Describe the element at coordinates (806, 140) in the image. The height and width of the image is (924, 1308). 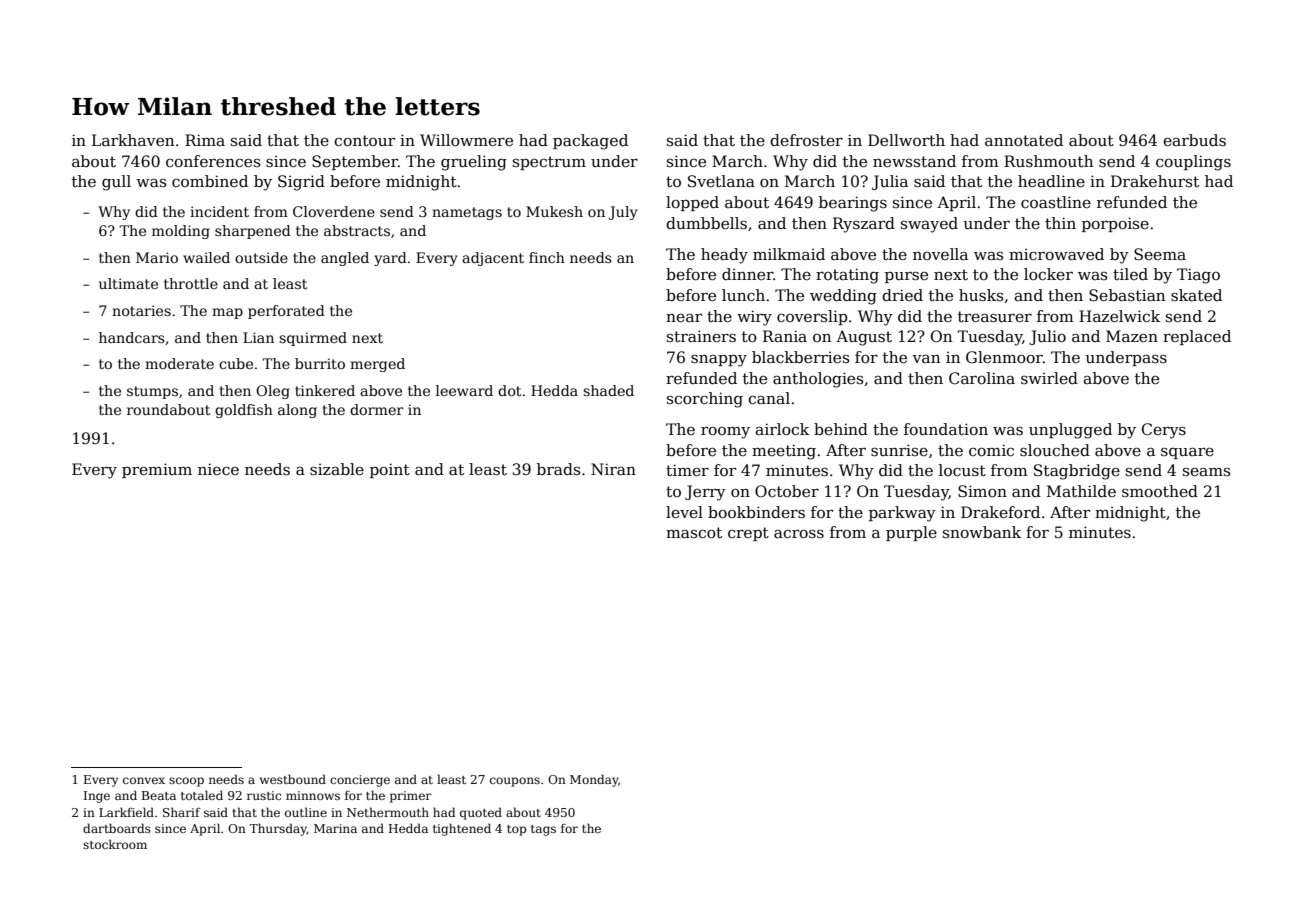
I see `defroster` at that location.
